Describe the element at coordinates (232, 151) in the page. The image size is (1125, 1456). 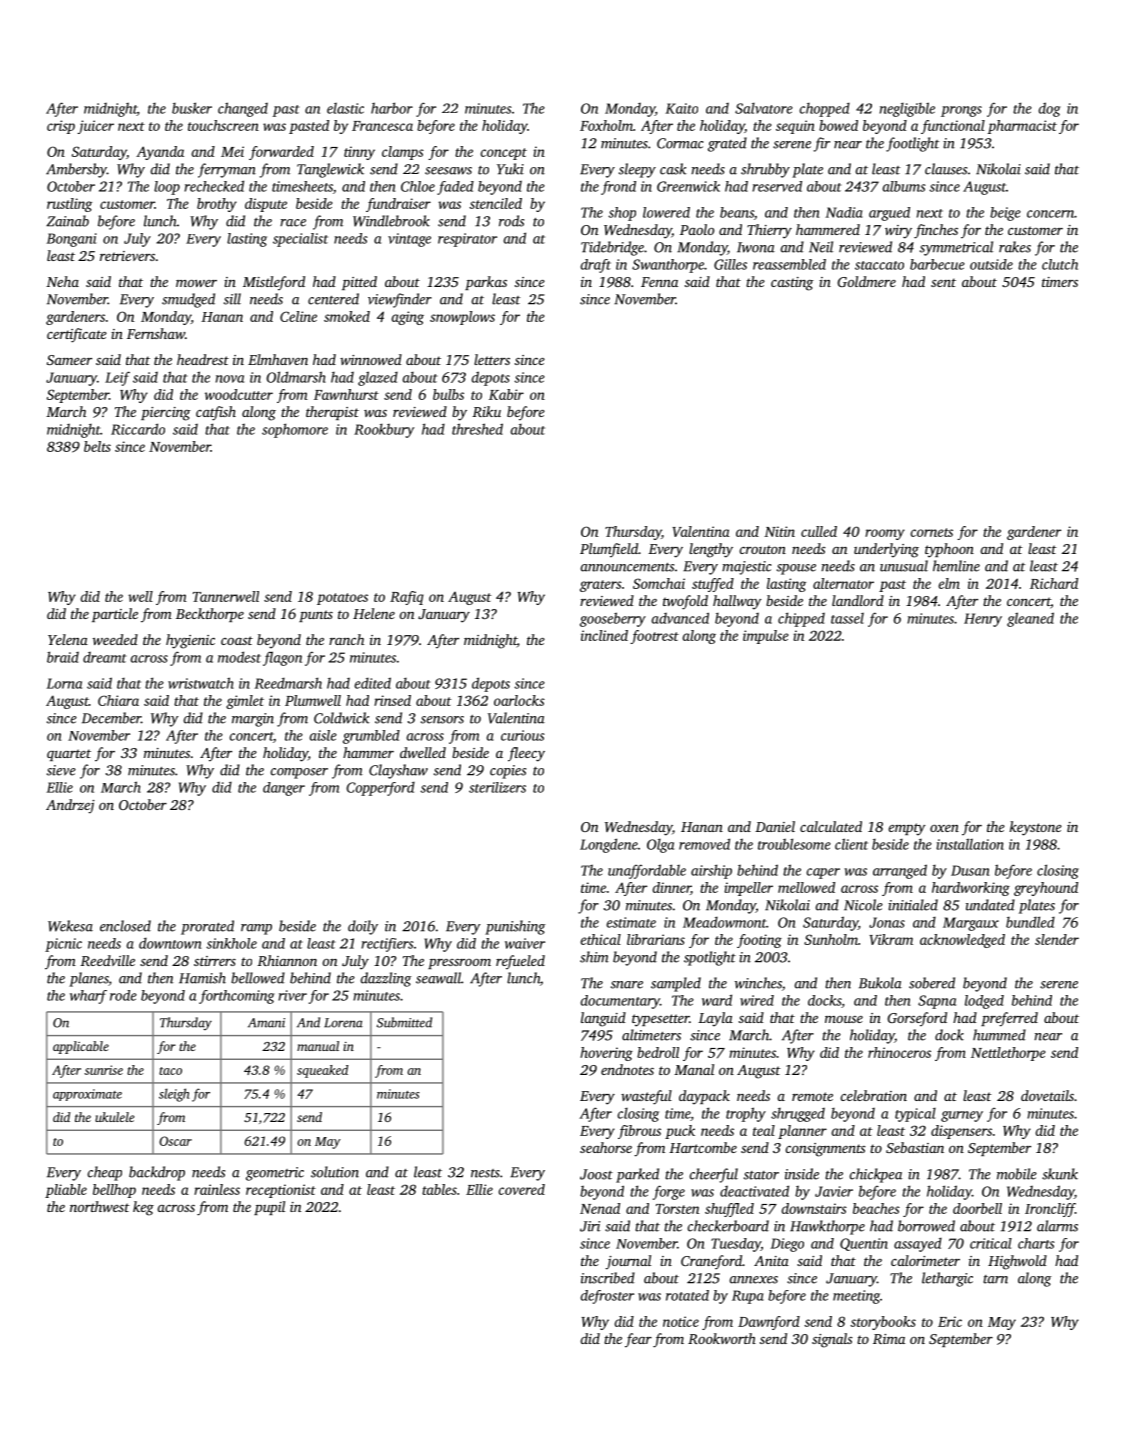
I see `Mei` at that location.
